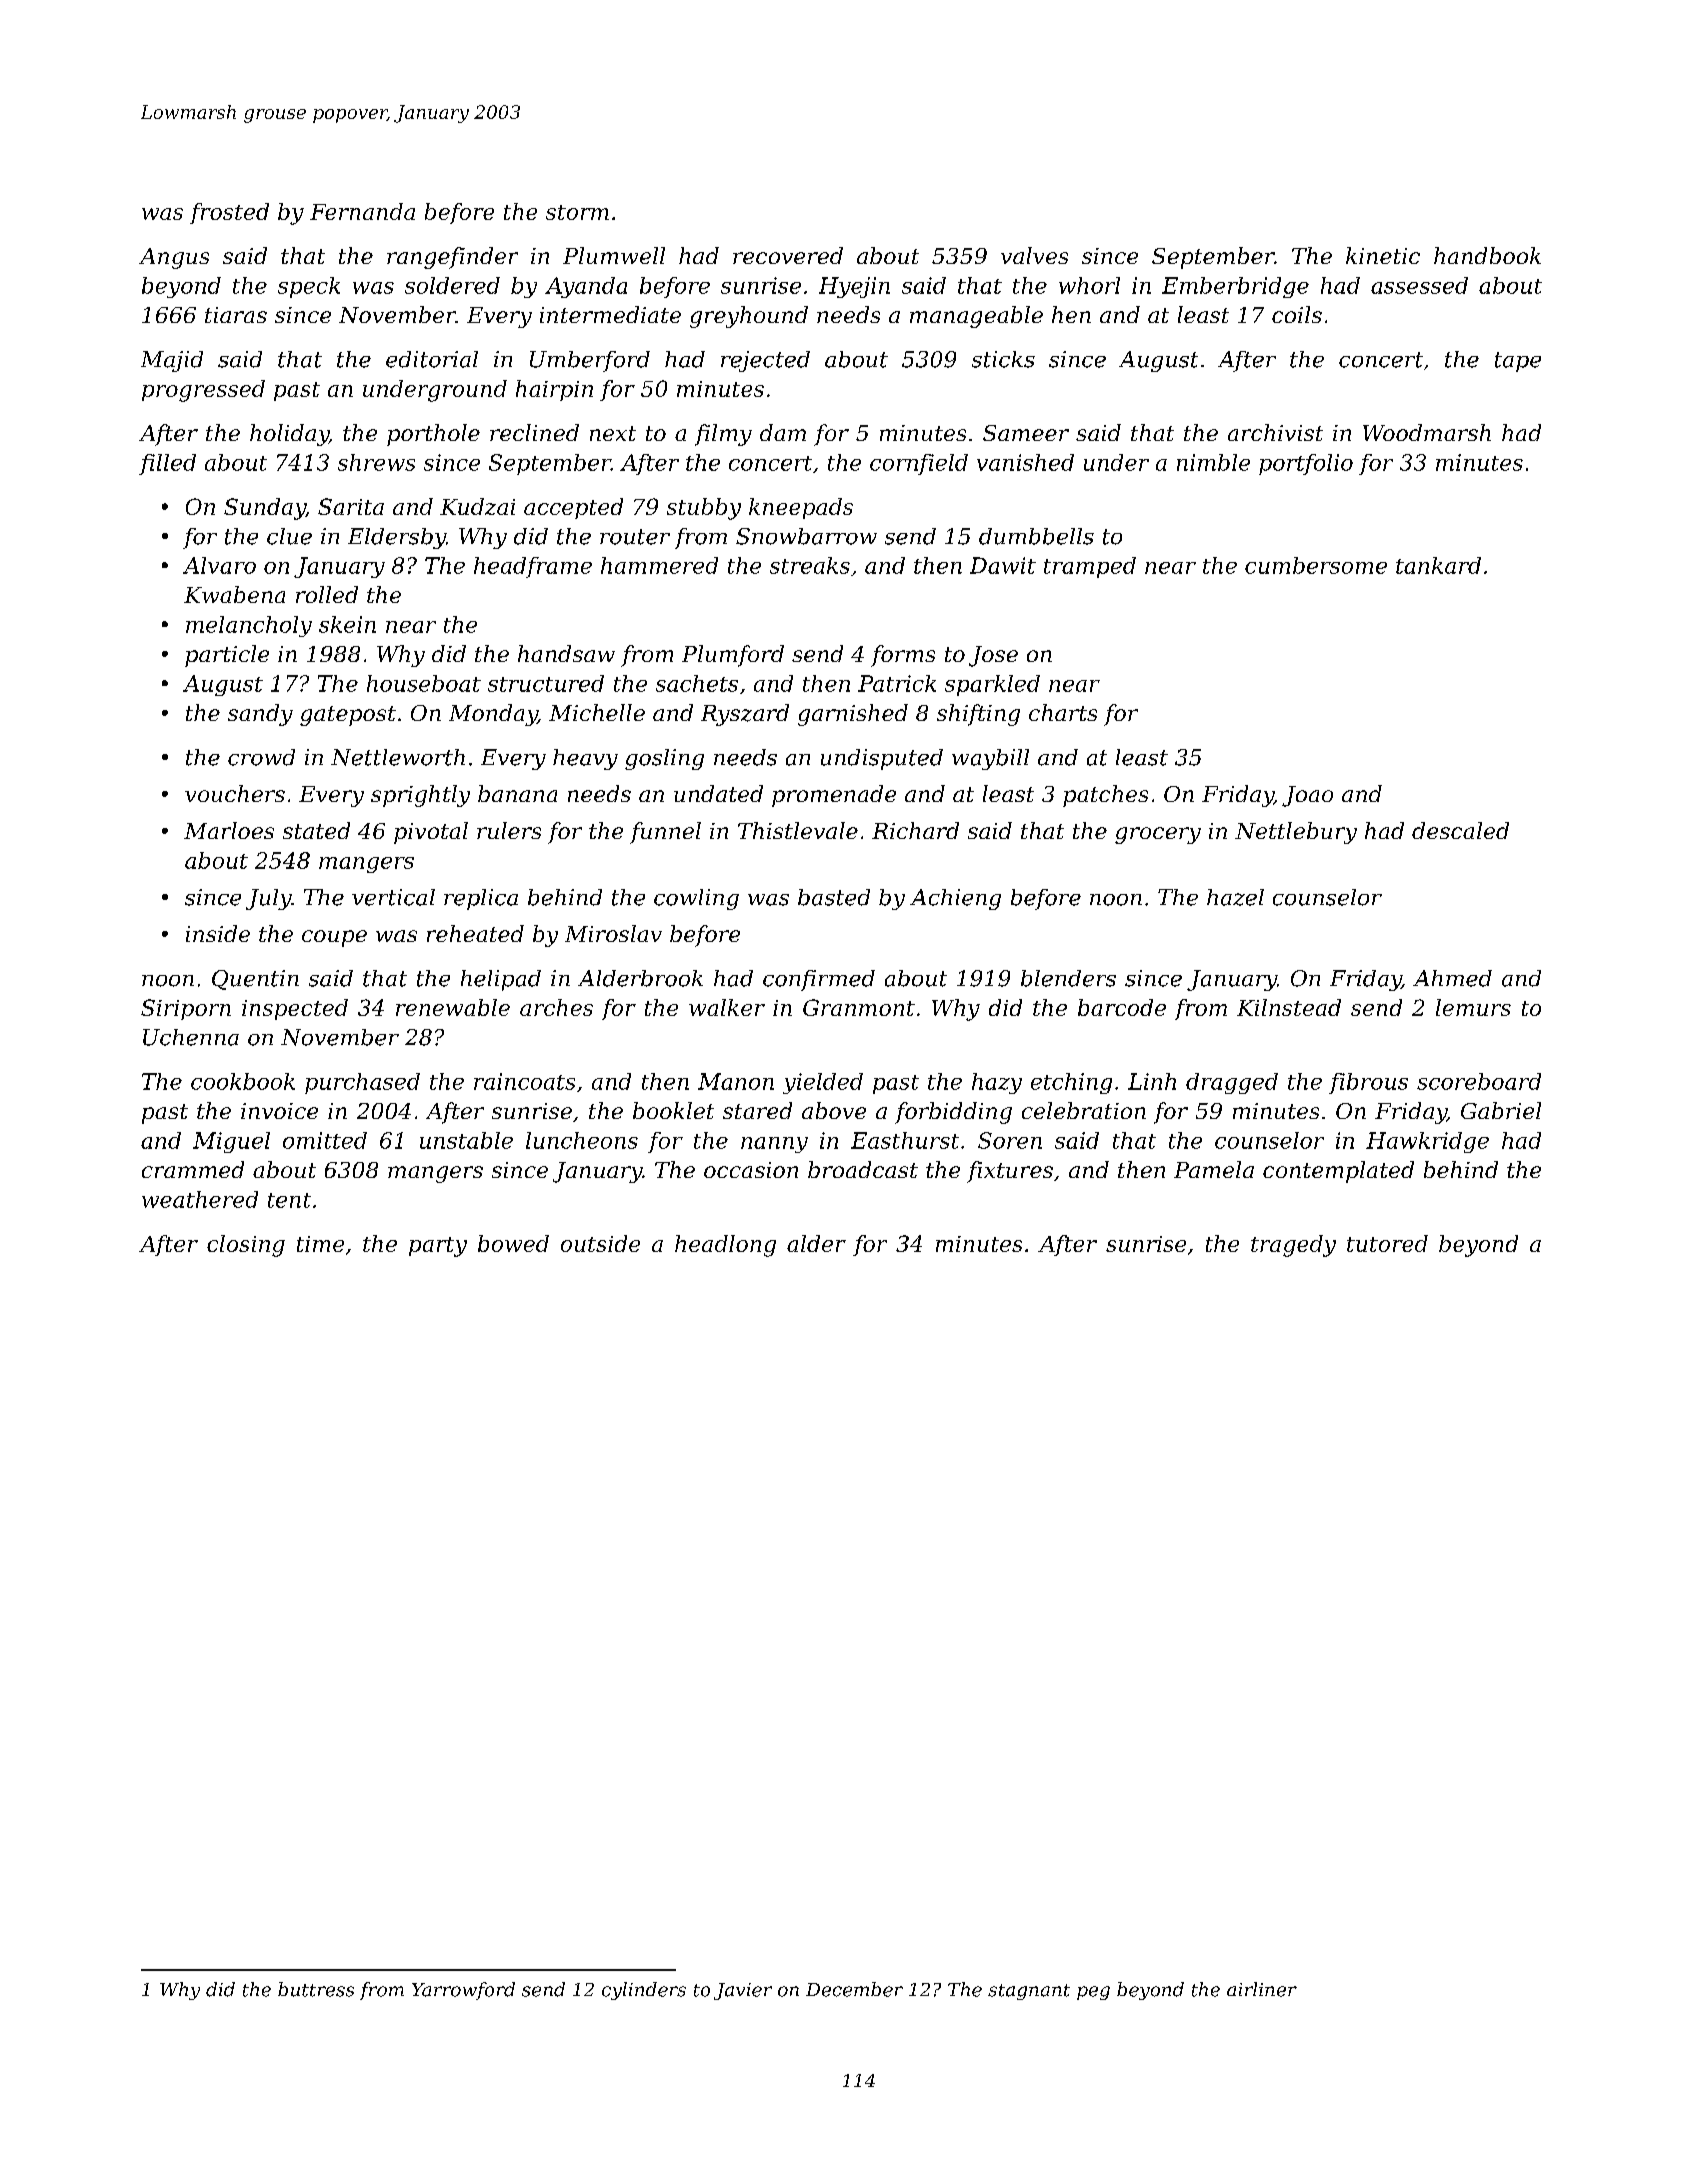 The height and width of the screenshot is (2178, 1683). I want to click on Achieng, so click(955, 899).
